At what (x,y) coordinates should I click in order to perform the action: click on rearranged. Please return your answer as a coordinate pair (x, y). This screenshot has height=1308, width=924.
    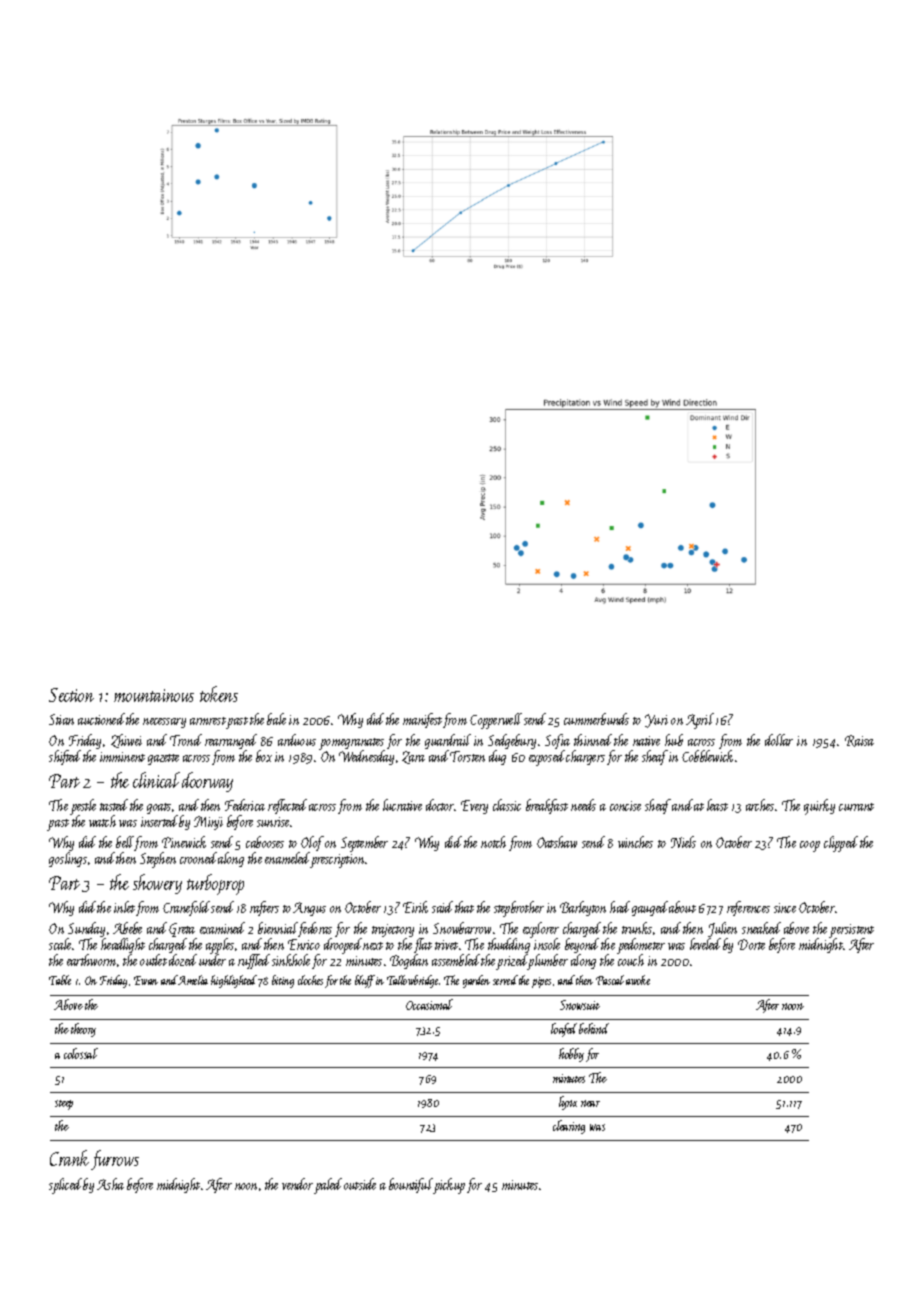
    Looking at the image, I should click on (231, 741).
